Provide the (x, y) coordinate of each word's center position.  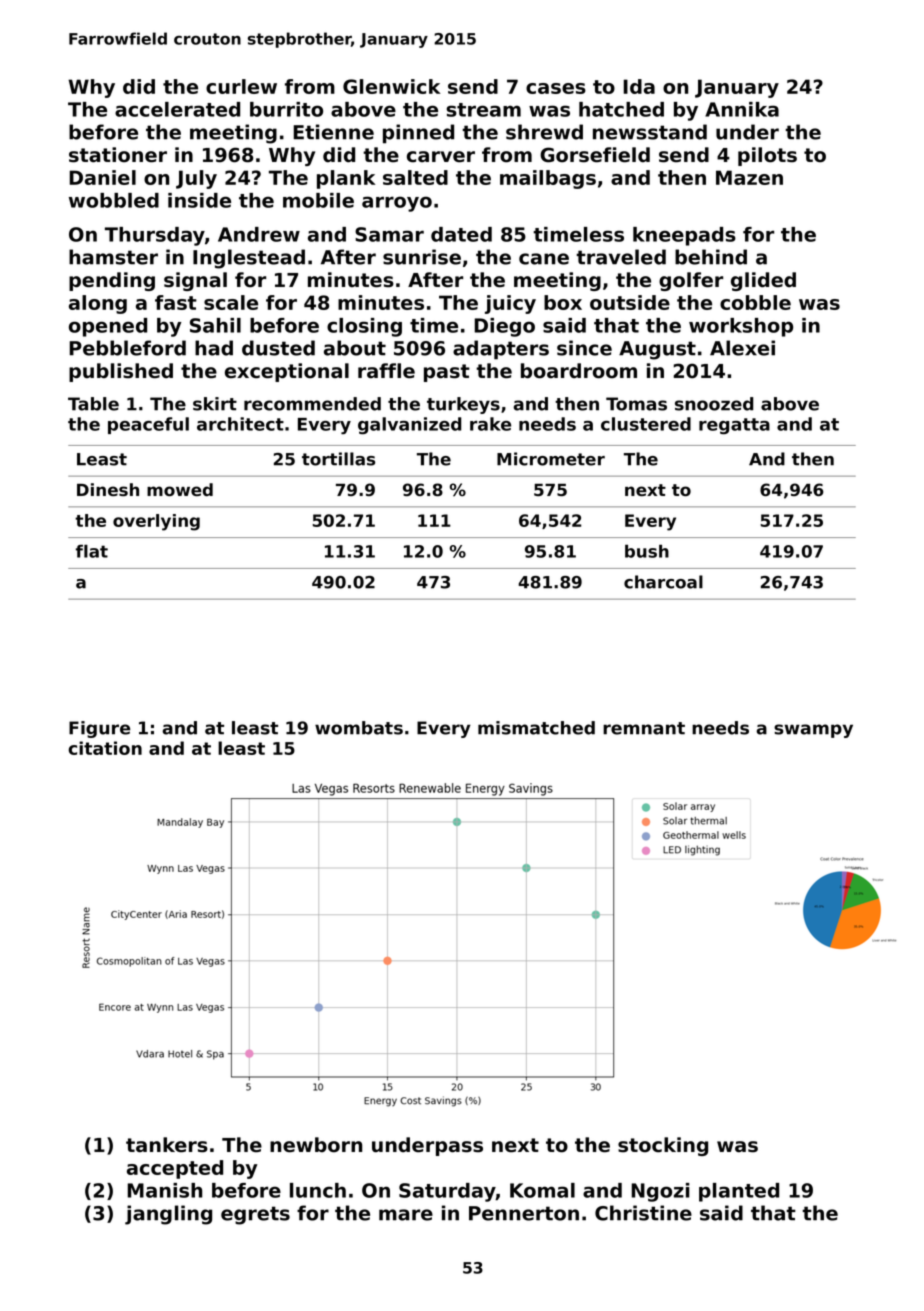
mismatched (536, 728)
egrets (255, 1215)
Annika (742, 109)
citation (105, 748)
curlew (241, 86)
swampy (813, 731)
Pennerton (524, 1213)
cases (556, 88)
